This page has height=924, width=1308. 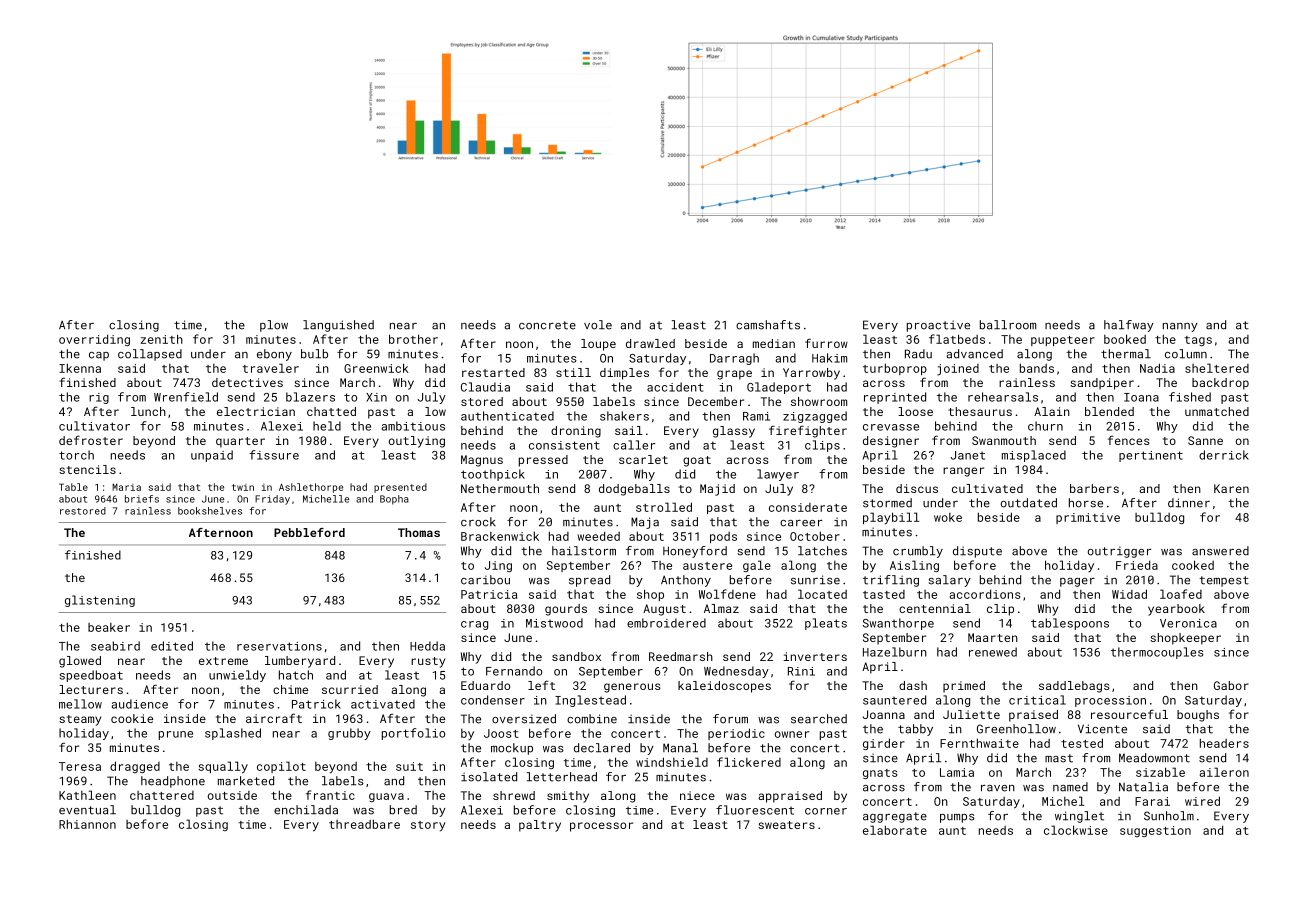 What do you see at coordinates (1129, 326) in the page?
I see `halfway` at bounding box center [1129, 326].
